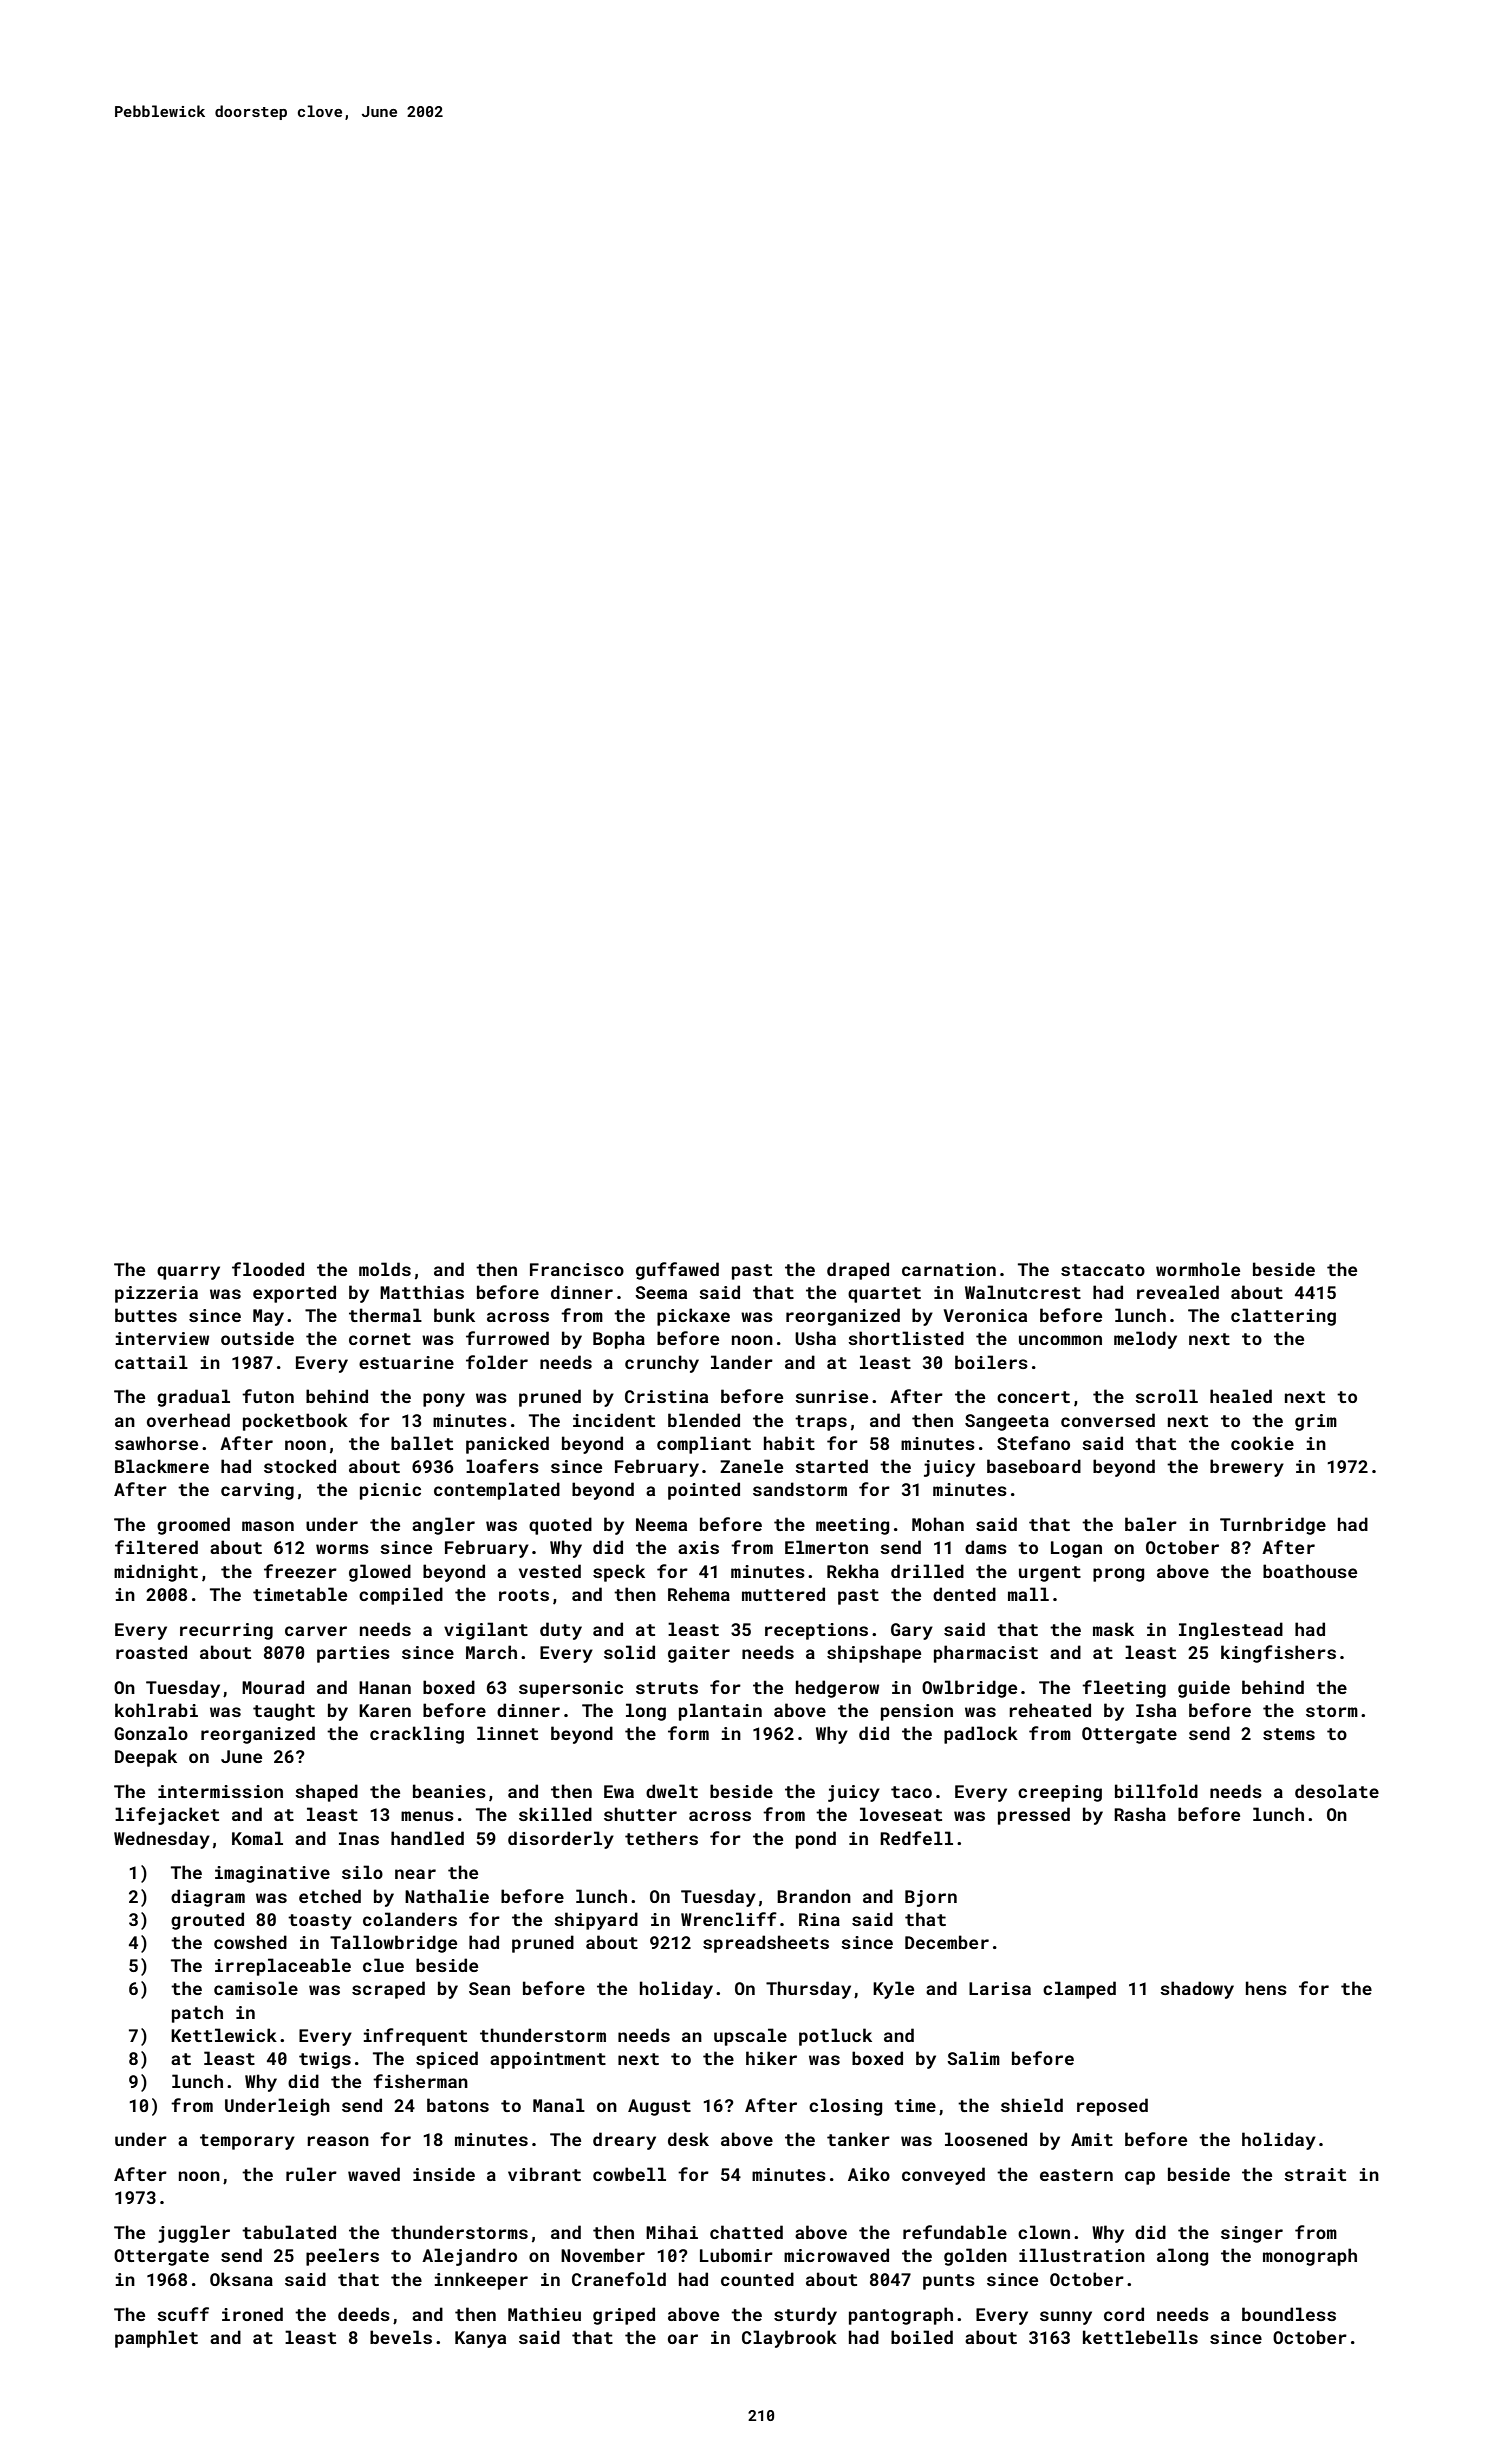 The width and height of the screenshot is (1496, 2464). Describe the element at coordinates (454, 1315) in the screenshot. I see `bunk` at that location.
